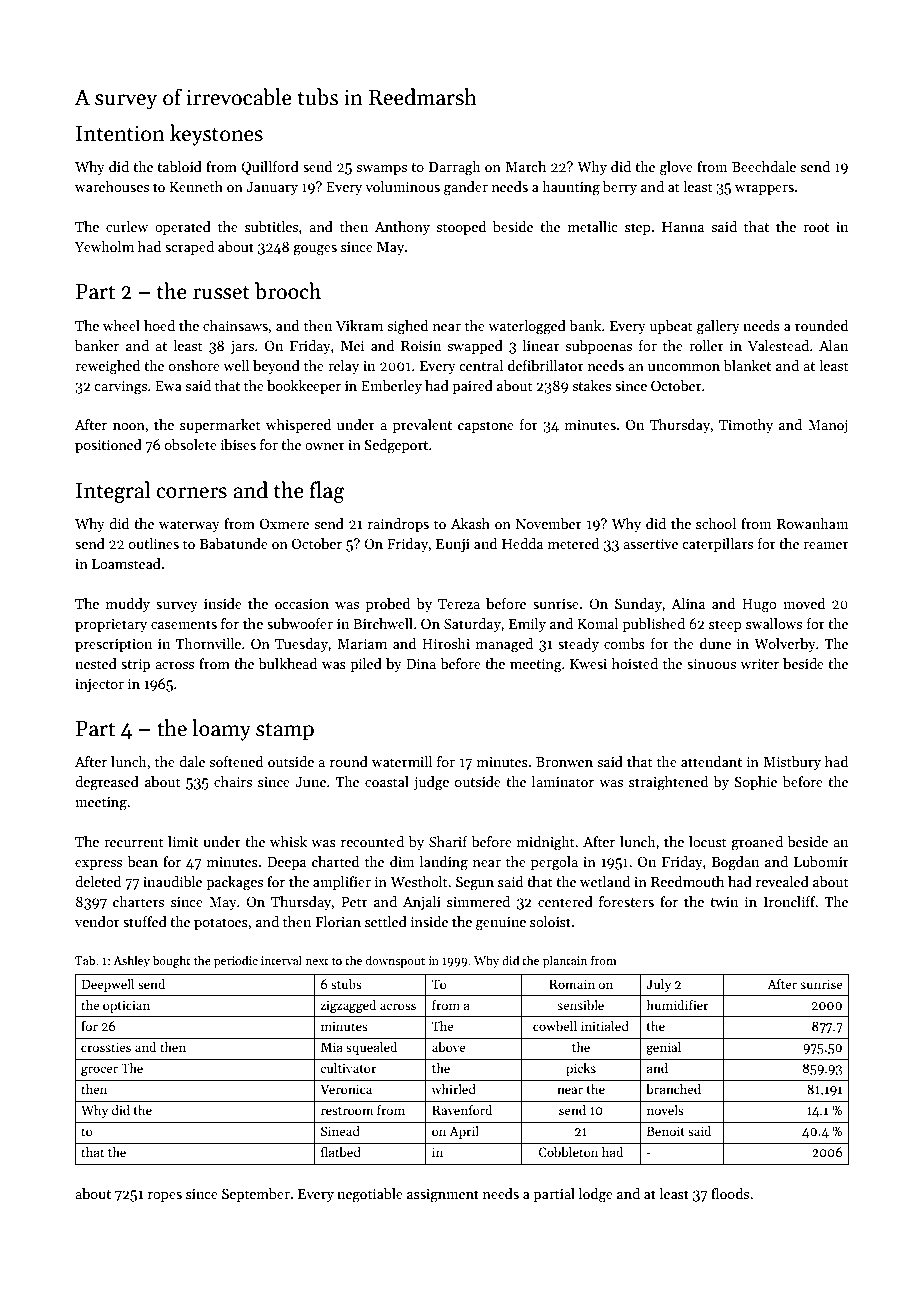 This page has height=1308, width=924. What do you see at coordinates (816, 227) in the page?
I see `root` at bounding box center [816, 227].
